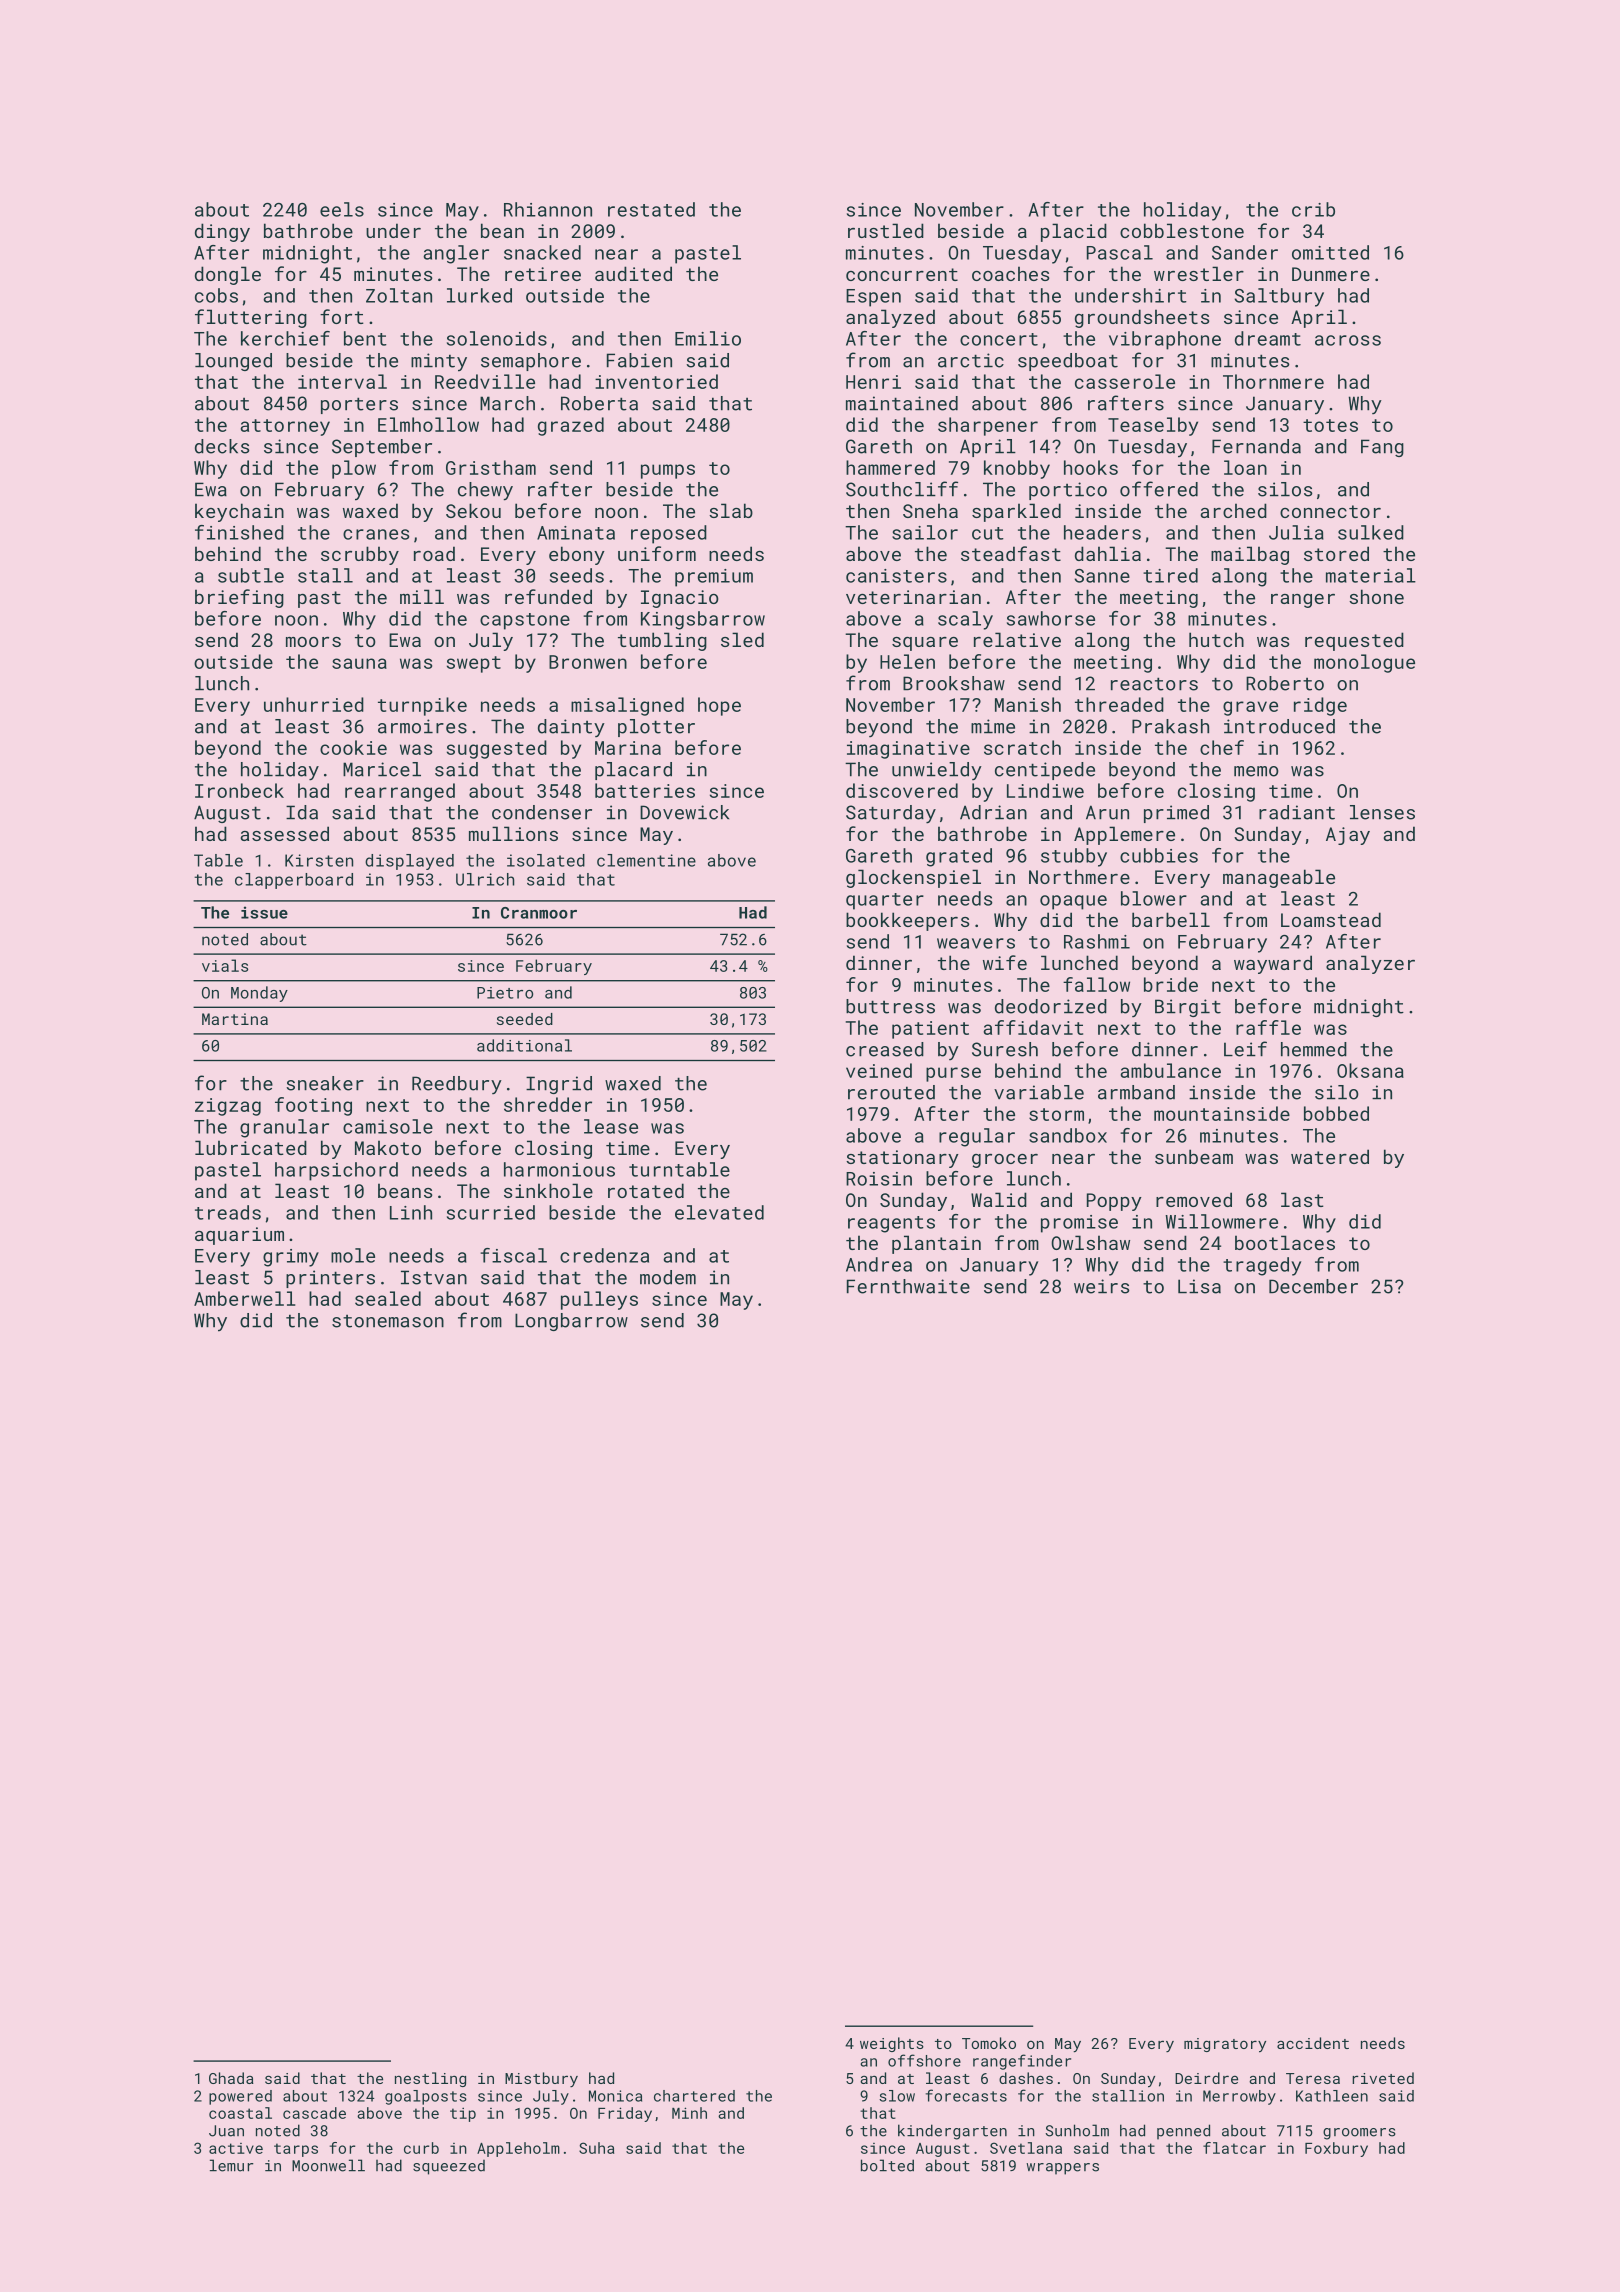  Describe the element at coordinates (628, 748) in the screenshot. I see `Marina` at that location.
